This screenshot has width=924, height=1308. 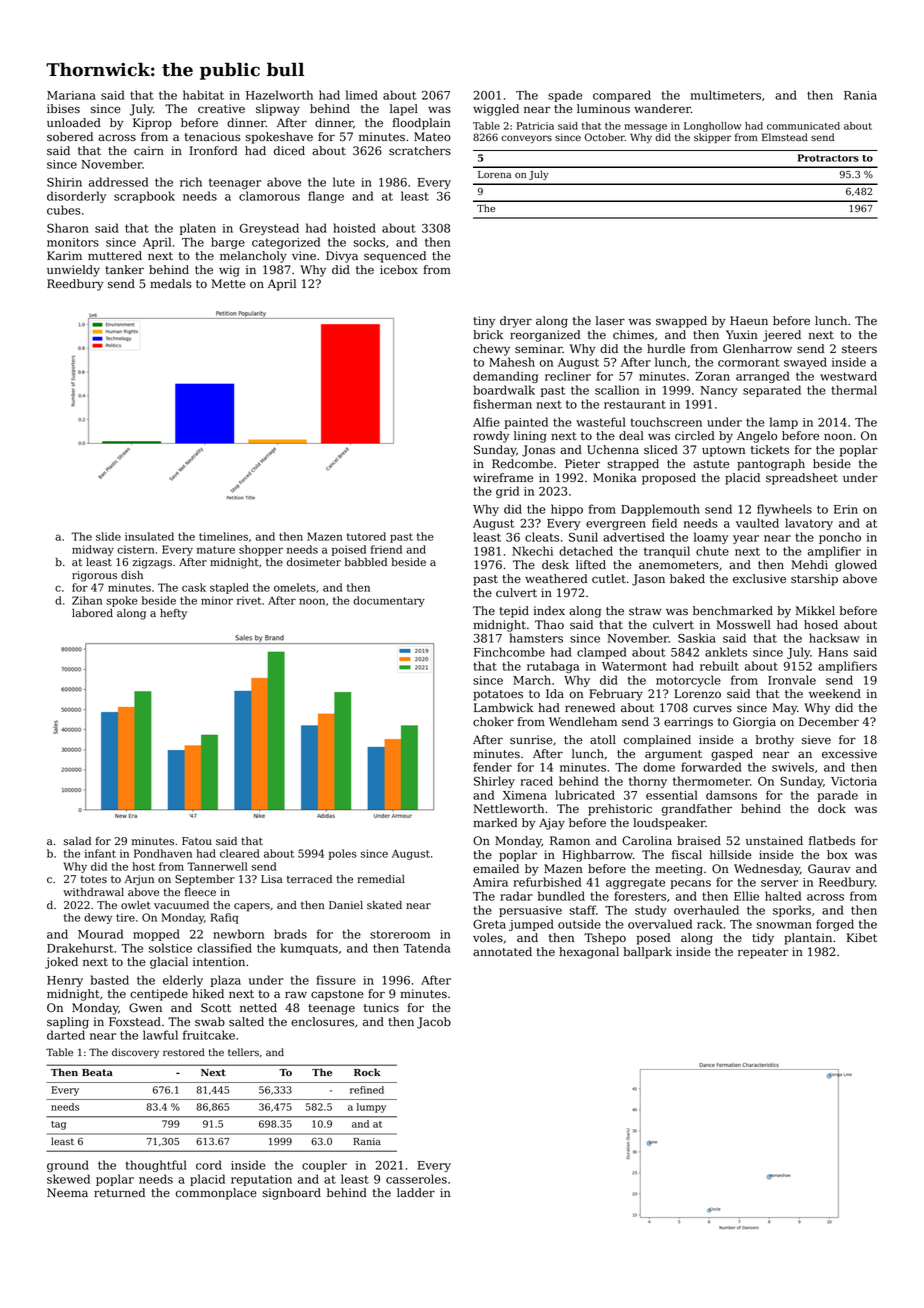 What do you see at coordinates (108, 536) in the screenshot?
I see `slide` at bounding box center [108, 536].
